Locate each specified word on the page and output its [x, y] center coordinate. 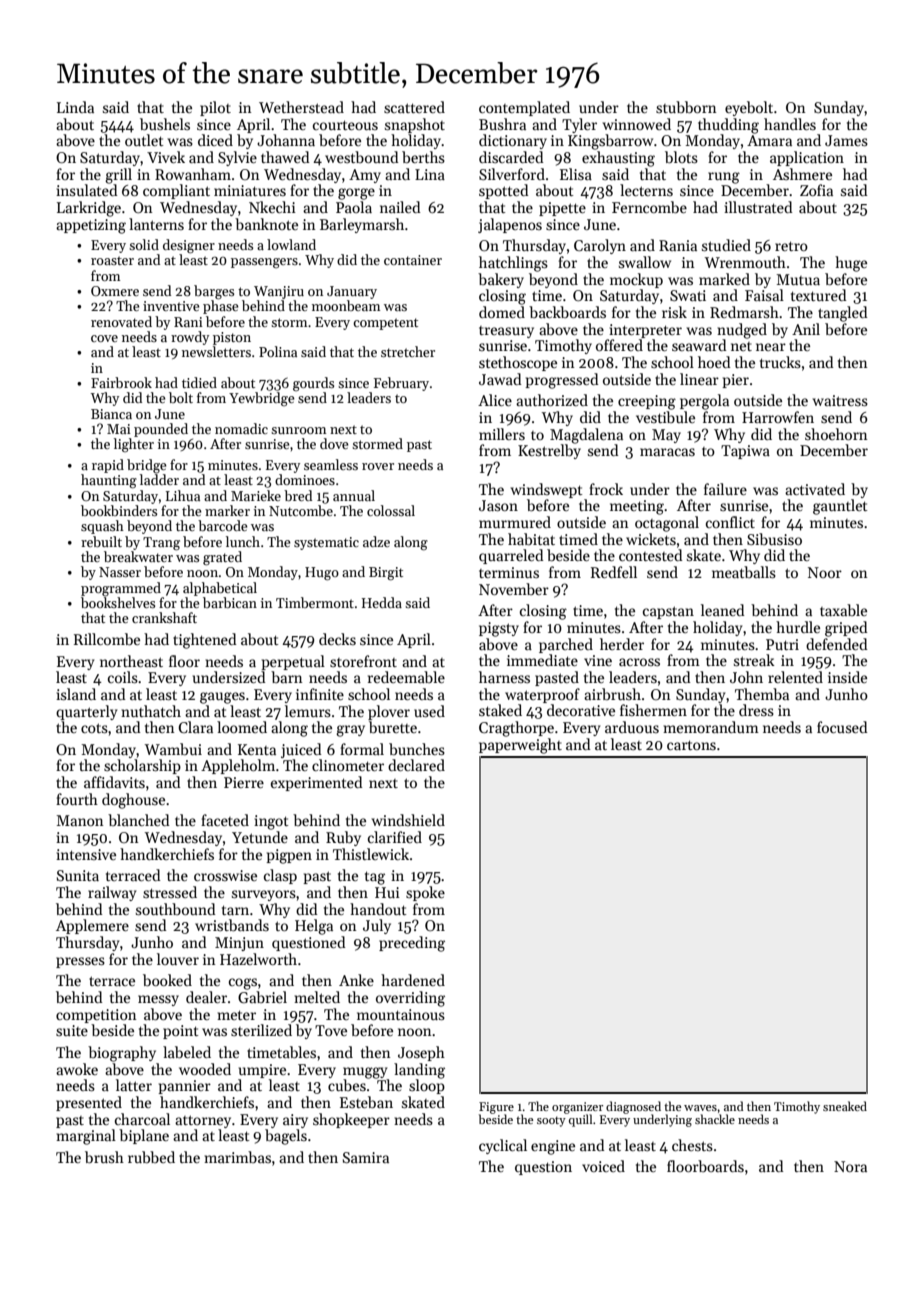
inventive [171, 306]
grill [118, 176]
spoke [425, 893]
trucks [780, 362]
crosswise [225, 875]
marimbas [237, 1157]
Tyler [579, 125]
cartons [691, 745]
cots [94, 728]
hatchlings [513, 264]
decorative [581, 710]
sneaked [845, 1106]
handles [790, 124]
